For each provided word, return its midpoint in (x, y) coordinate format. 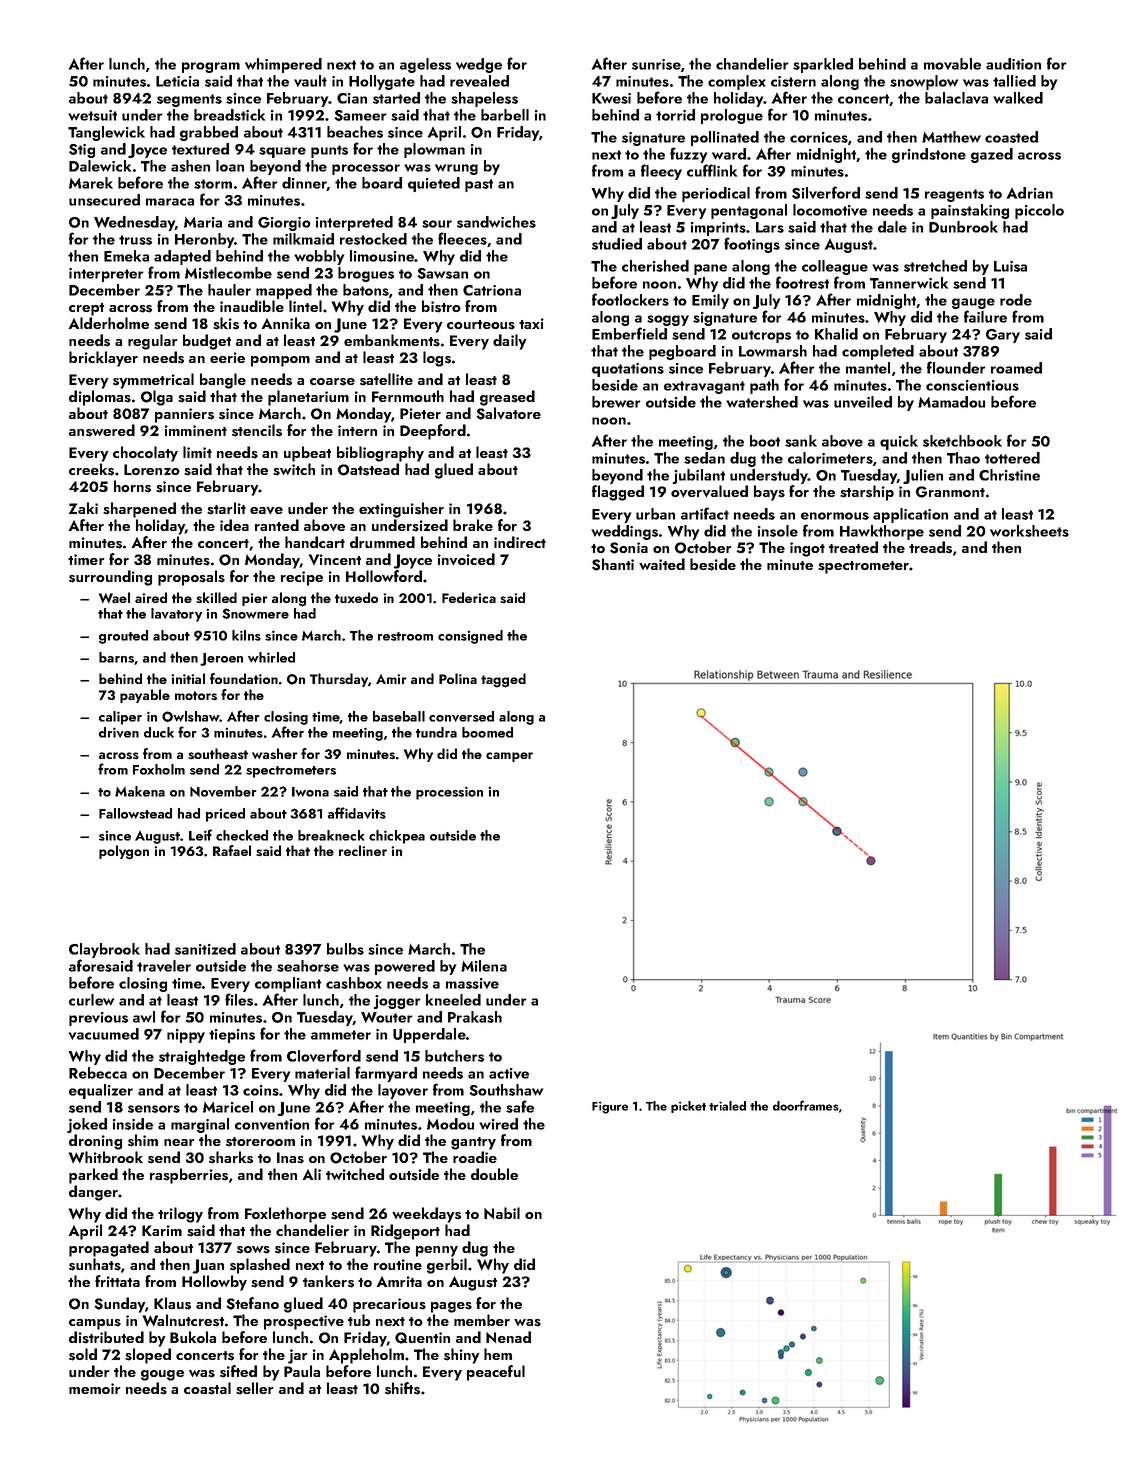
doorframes (806, 1105)
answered (102, 430)
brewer (616, 402)
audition (1013, 64)
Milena (484, 966)
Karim (162, 1230)
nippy (186, 1036)
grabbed (209, 133)
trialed (727, 1106)
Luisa (1010, 266)
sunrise (656, 64)
